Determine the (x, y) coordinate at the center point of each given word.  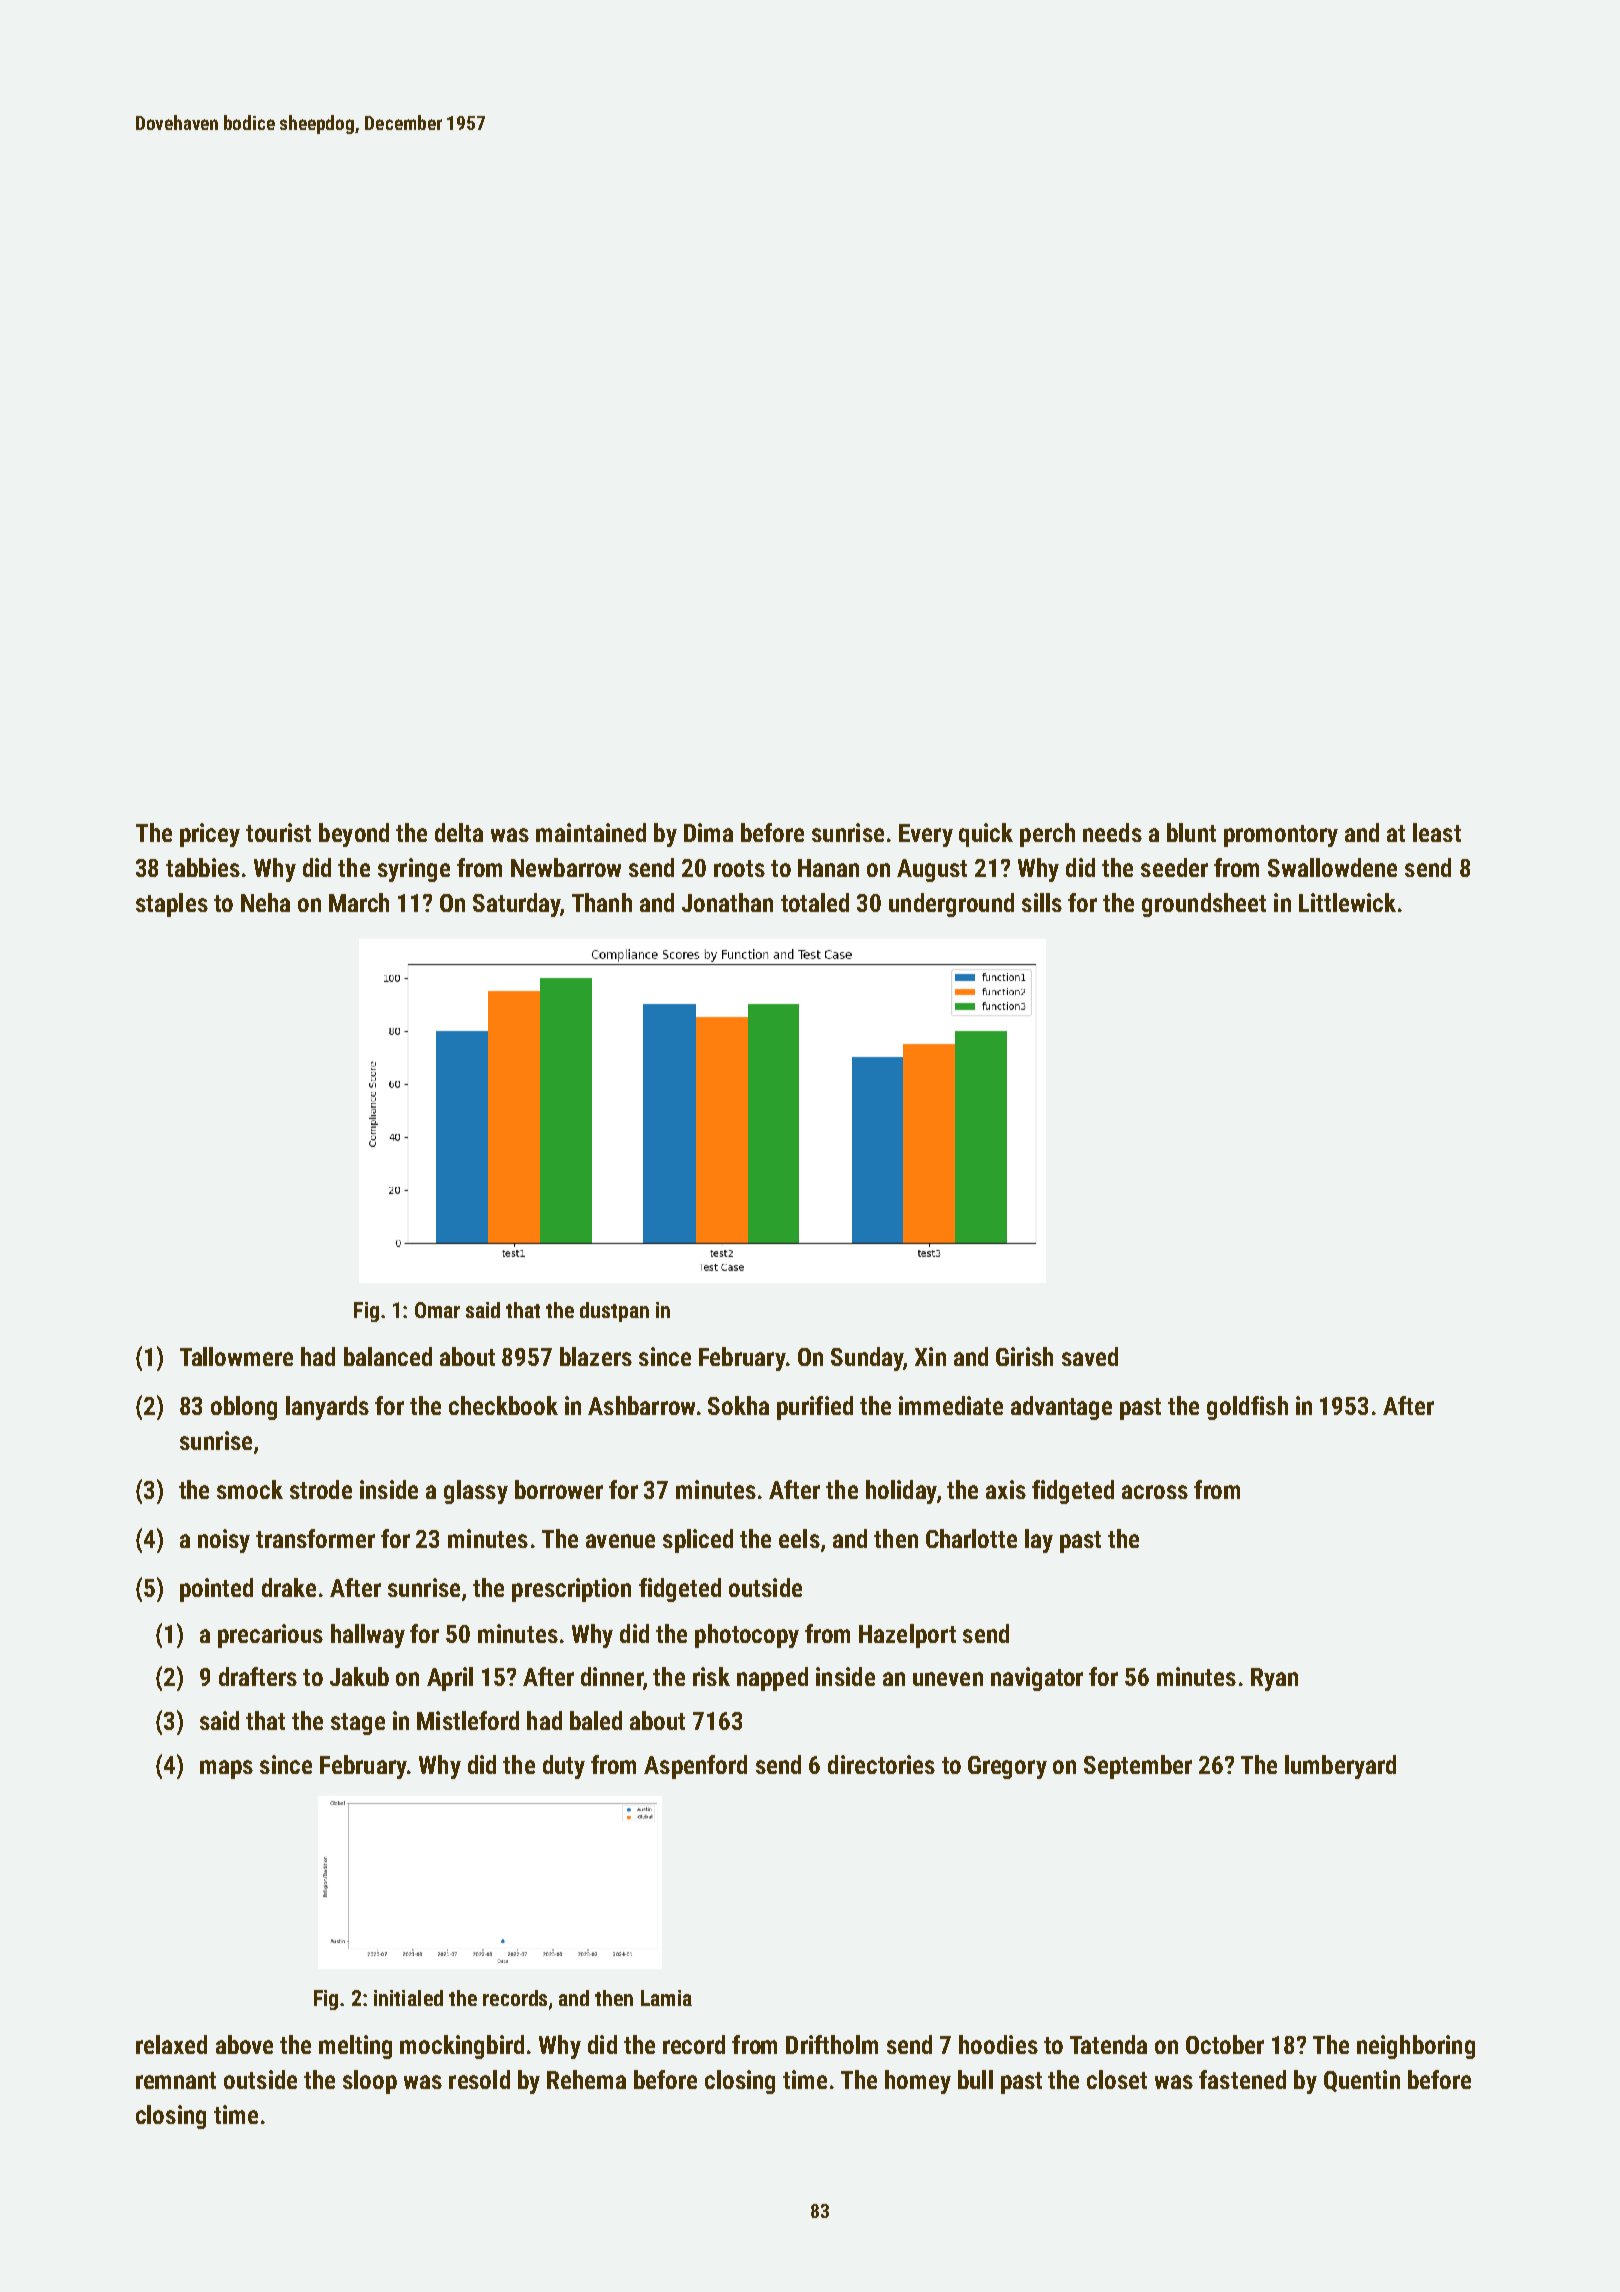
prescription (571, 1590)
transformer (315, 1538)
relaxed (171, 2044)
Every (926, 835)
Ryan (1274, 1679)
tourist (278, 832)
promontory (1281, 836)
